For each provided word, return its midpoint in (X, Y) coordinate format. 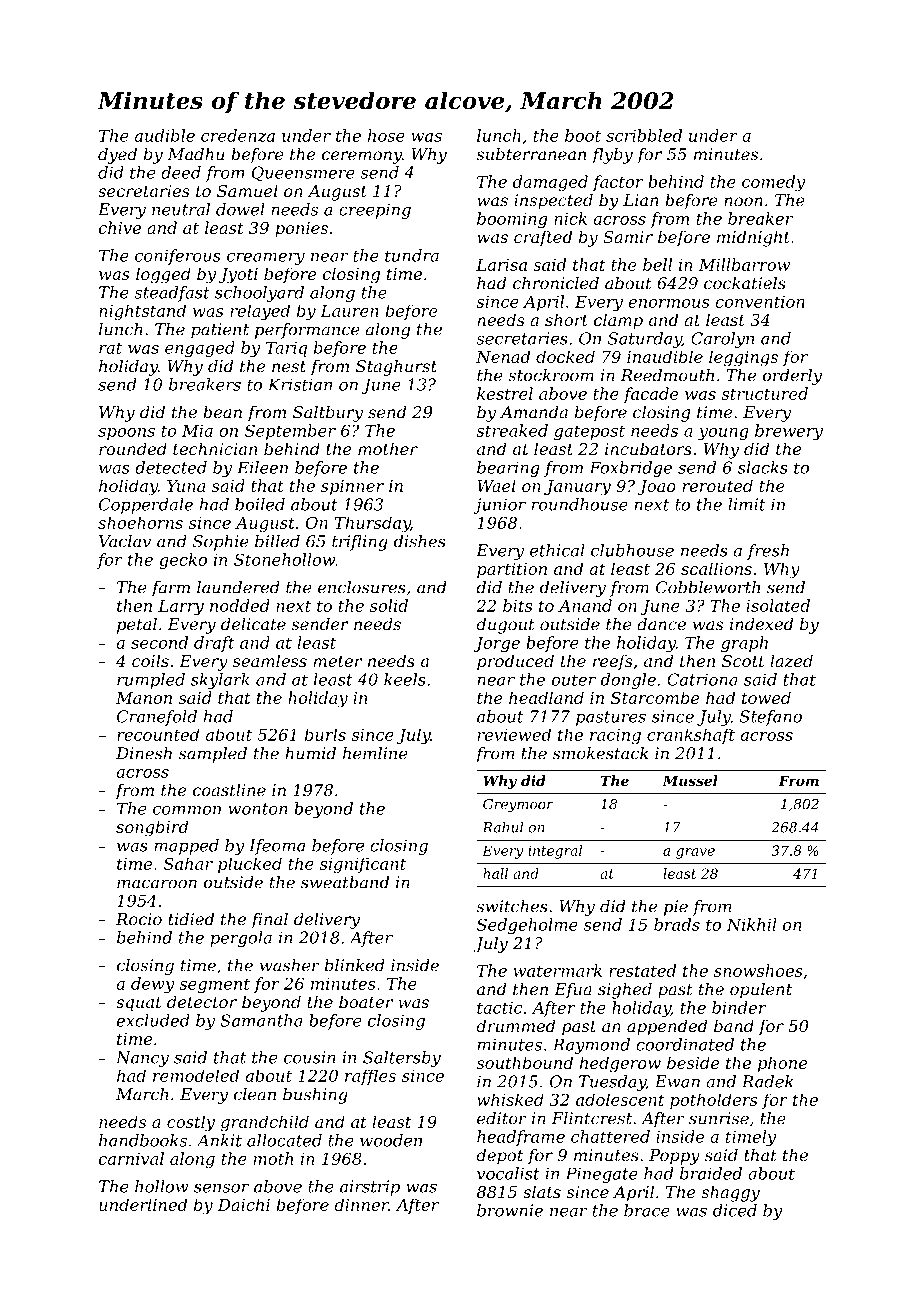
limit (747, 504)
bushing (315, 1096)
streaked (512, 430)
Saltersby (402, 1059)
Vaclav (125, 541)
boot (583, 135)
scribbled (644, 135)
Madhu (196, 154)
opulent (761, 990)
